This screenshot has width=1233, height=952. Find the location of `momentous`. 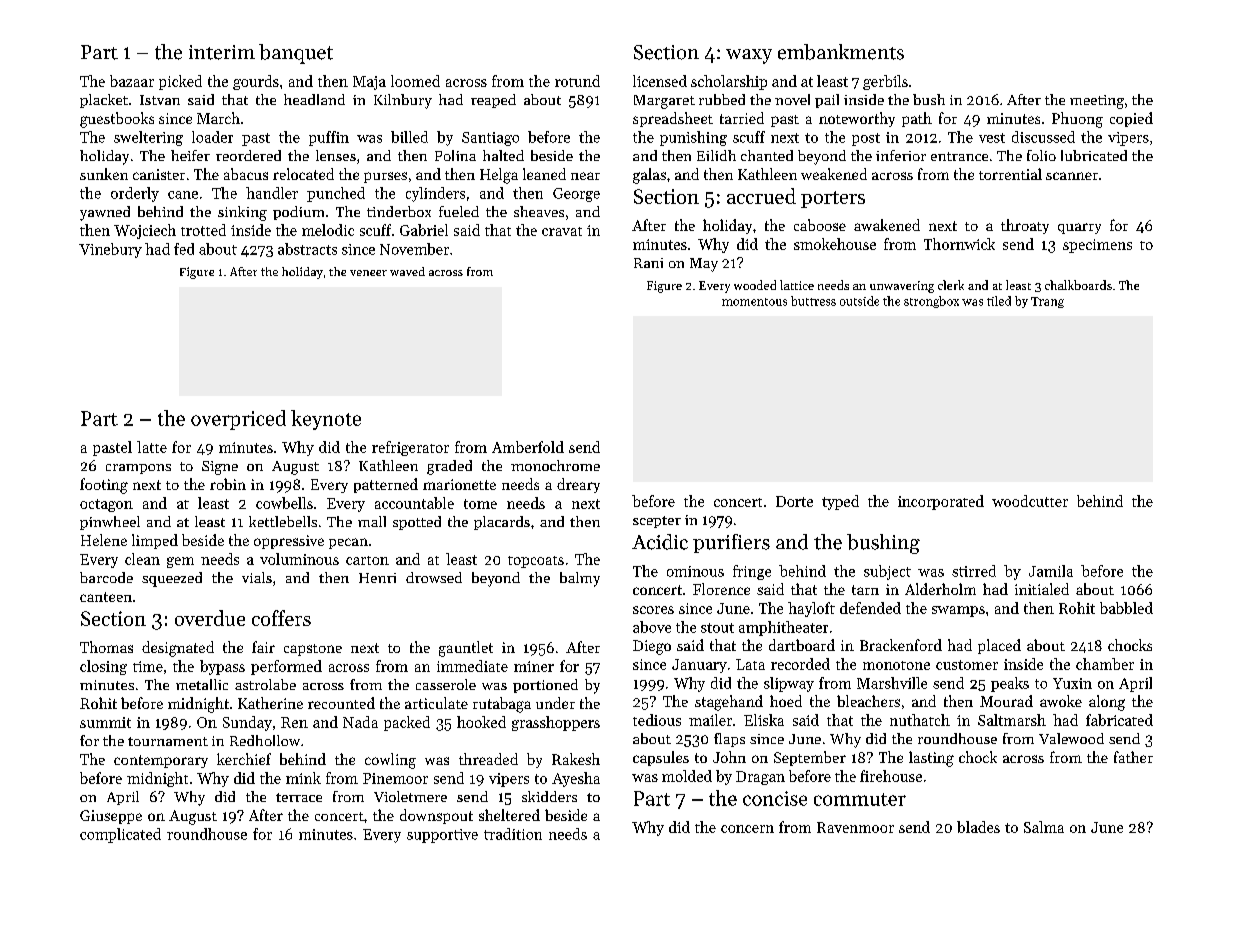

momentous is located at coordinates (754, 302).
